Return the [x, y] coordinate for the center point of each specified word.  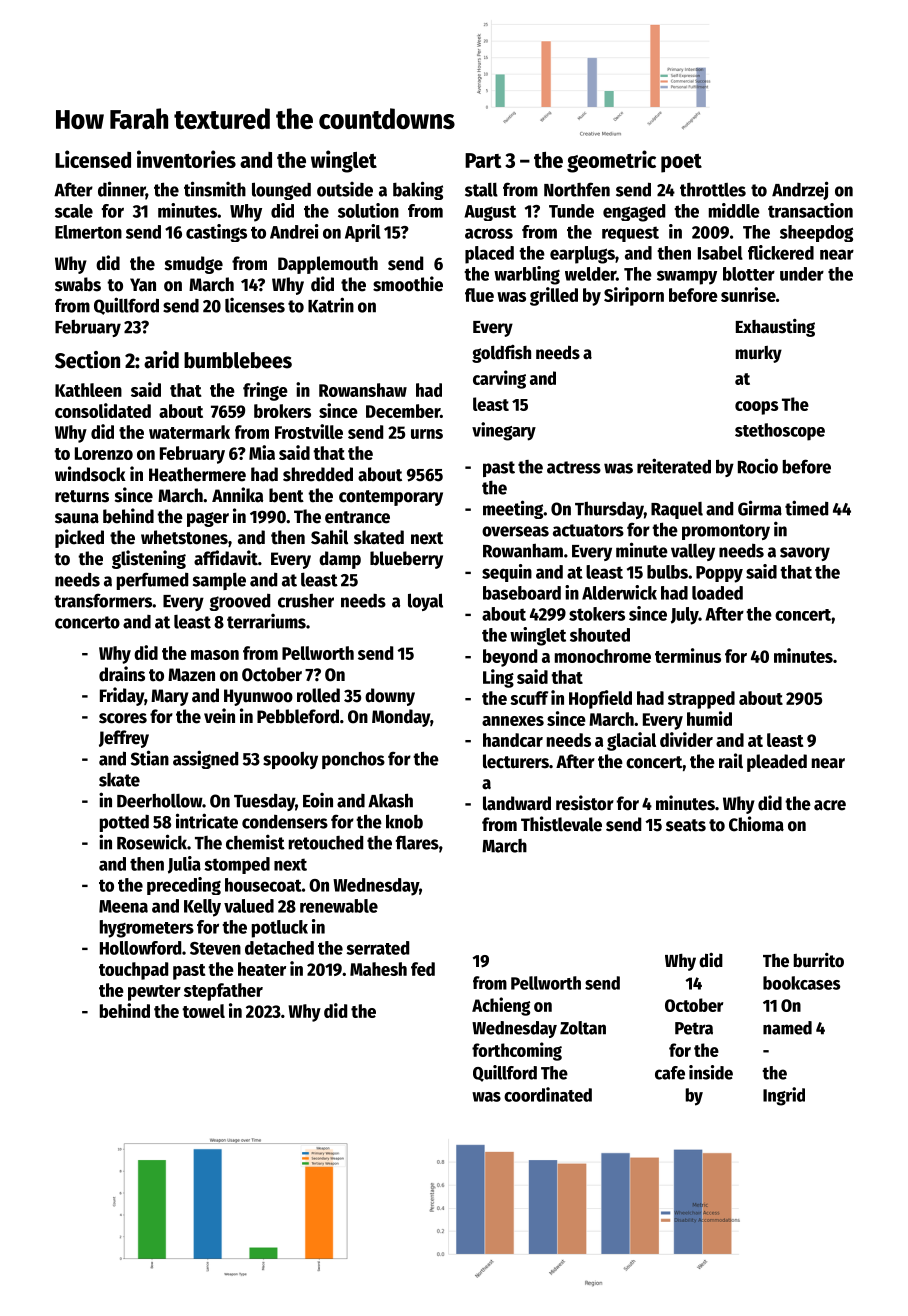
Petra [694, 1028]
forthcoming [517, 1051]
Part [483, 160]
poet [681, 163]
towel [203, 1011]
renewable [339, 906]
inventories [186, 159]
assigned [205, 759]
